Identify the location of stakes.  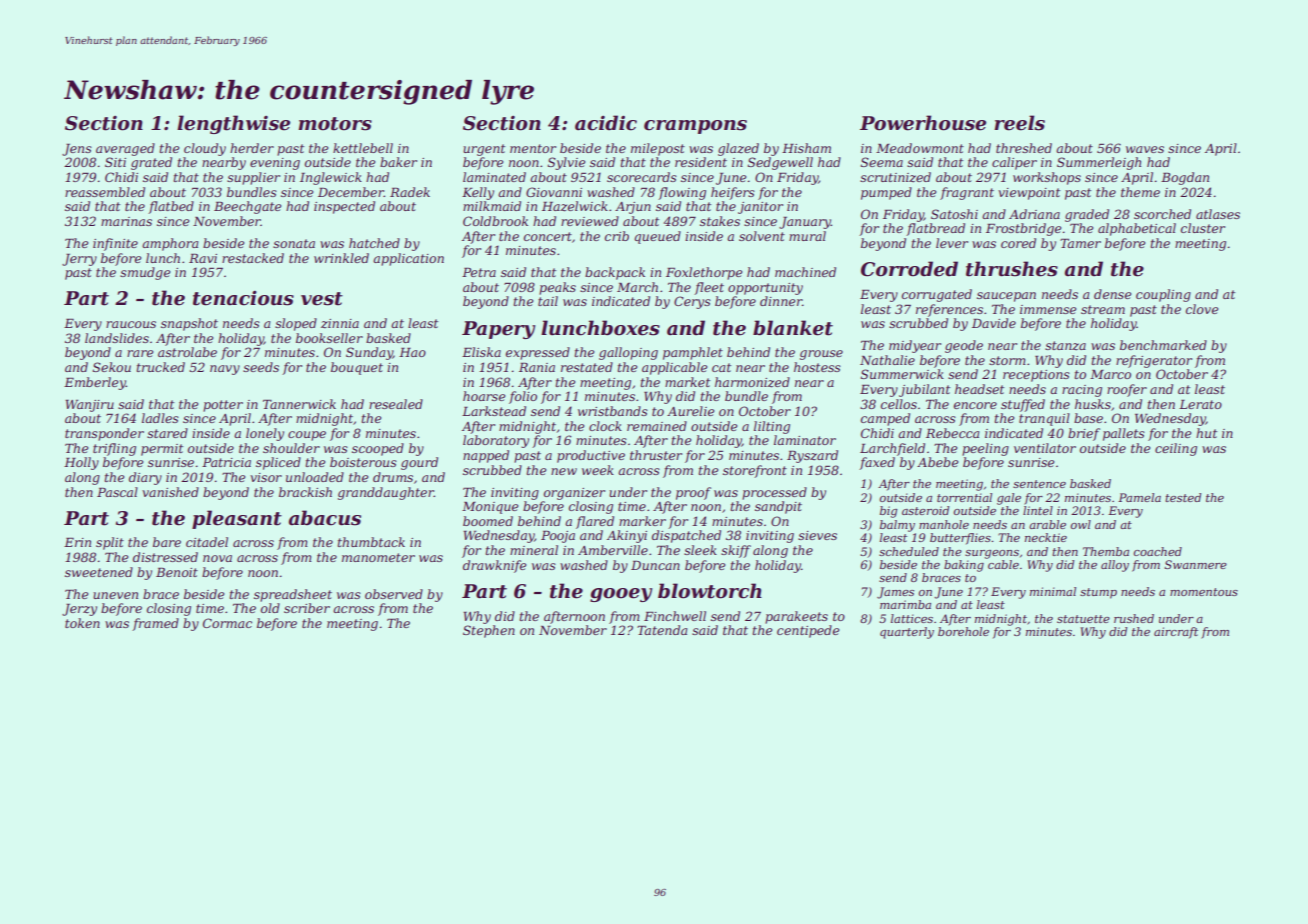
(720, 221).
